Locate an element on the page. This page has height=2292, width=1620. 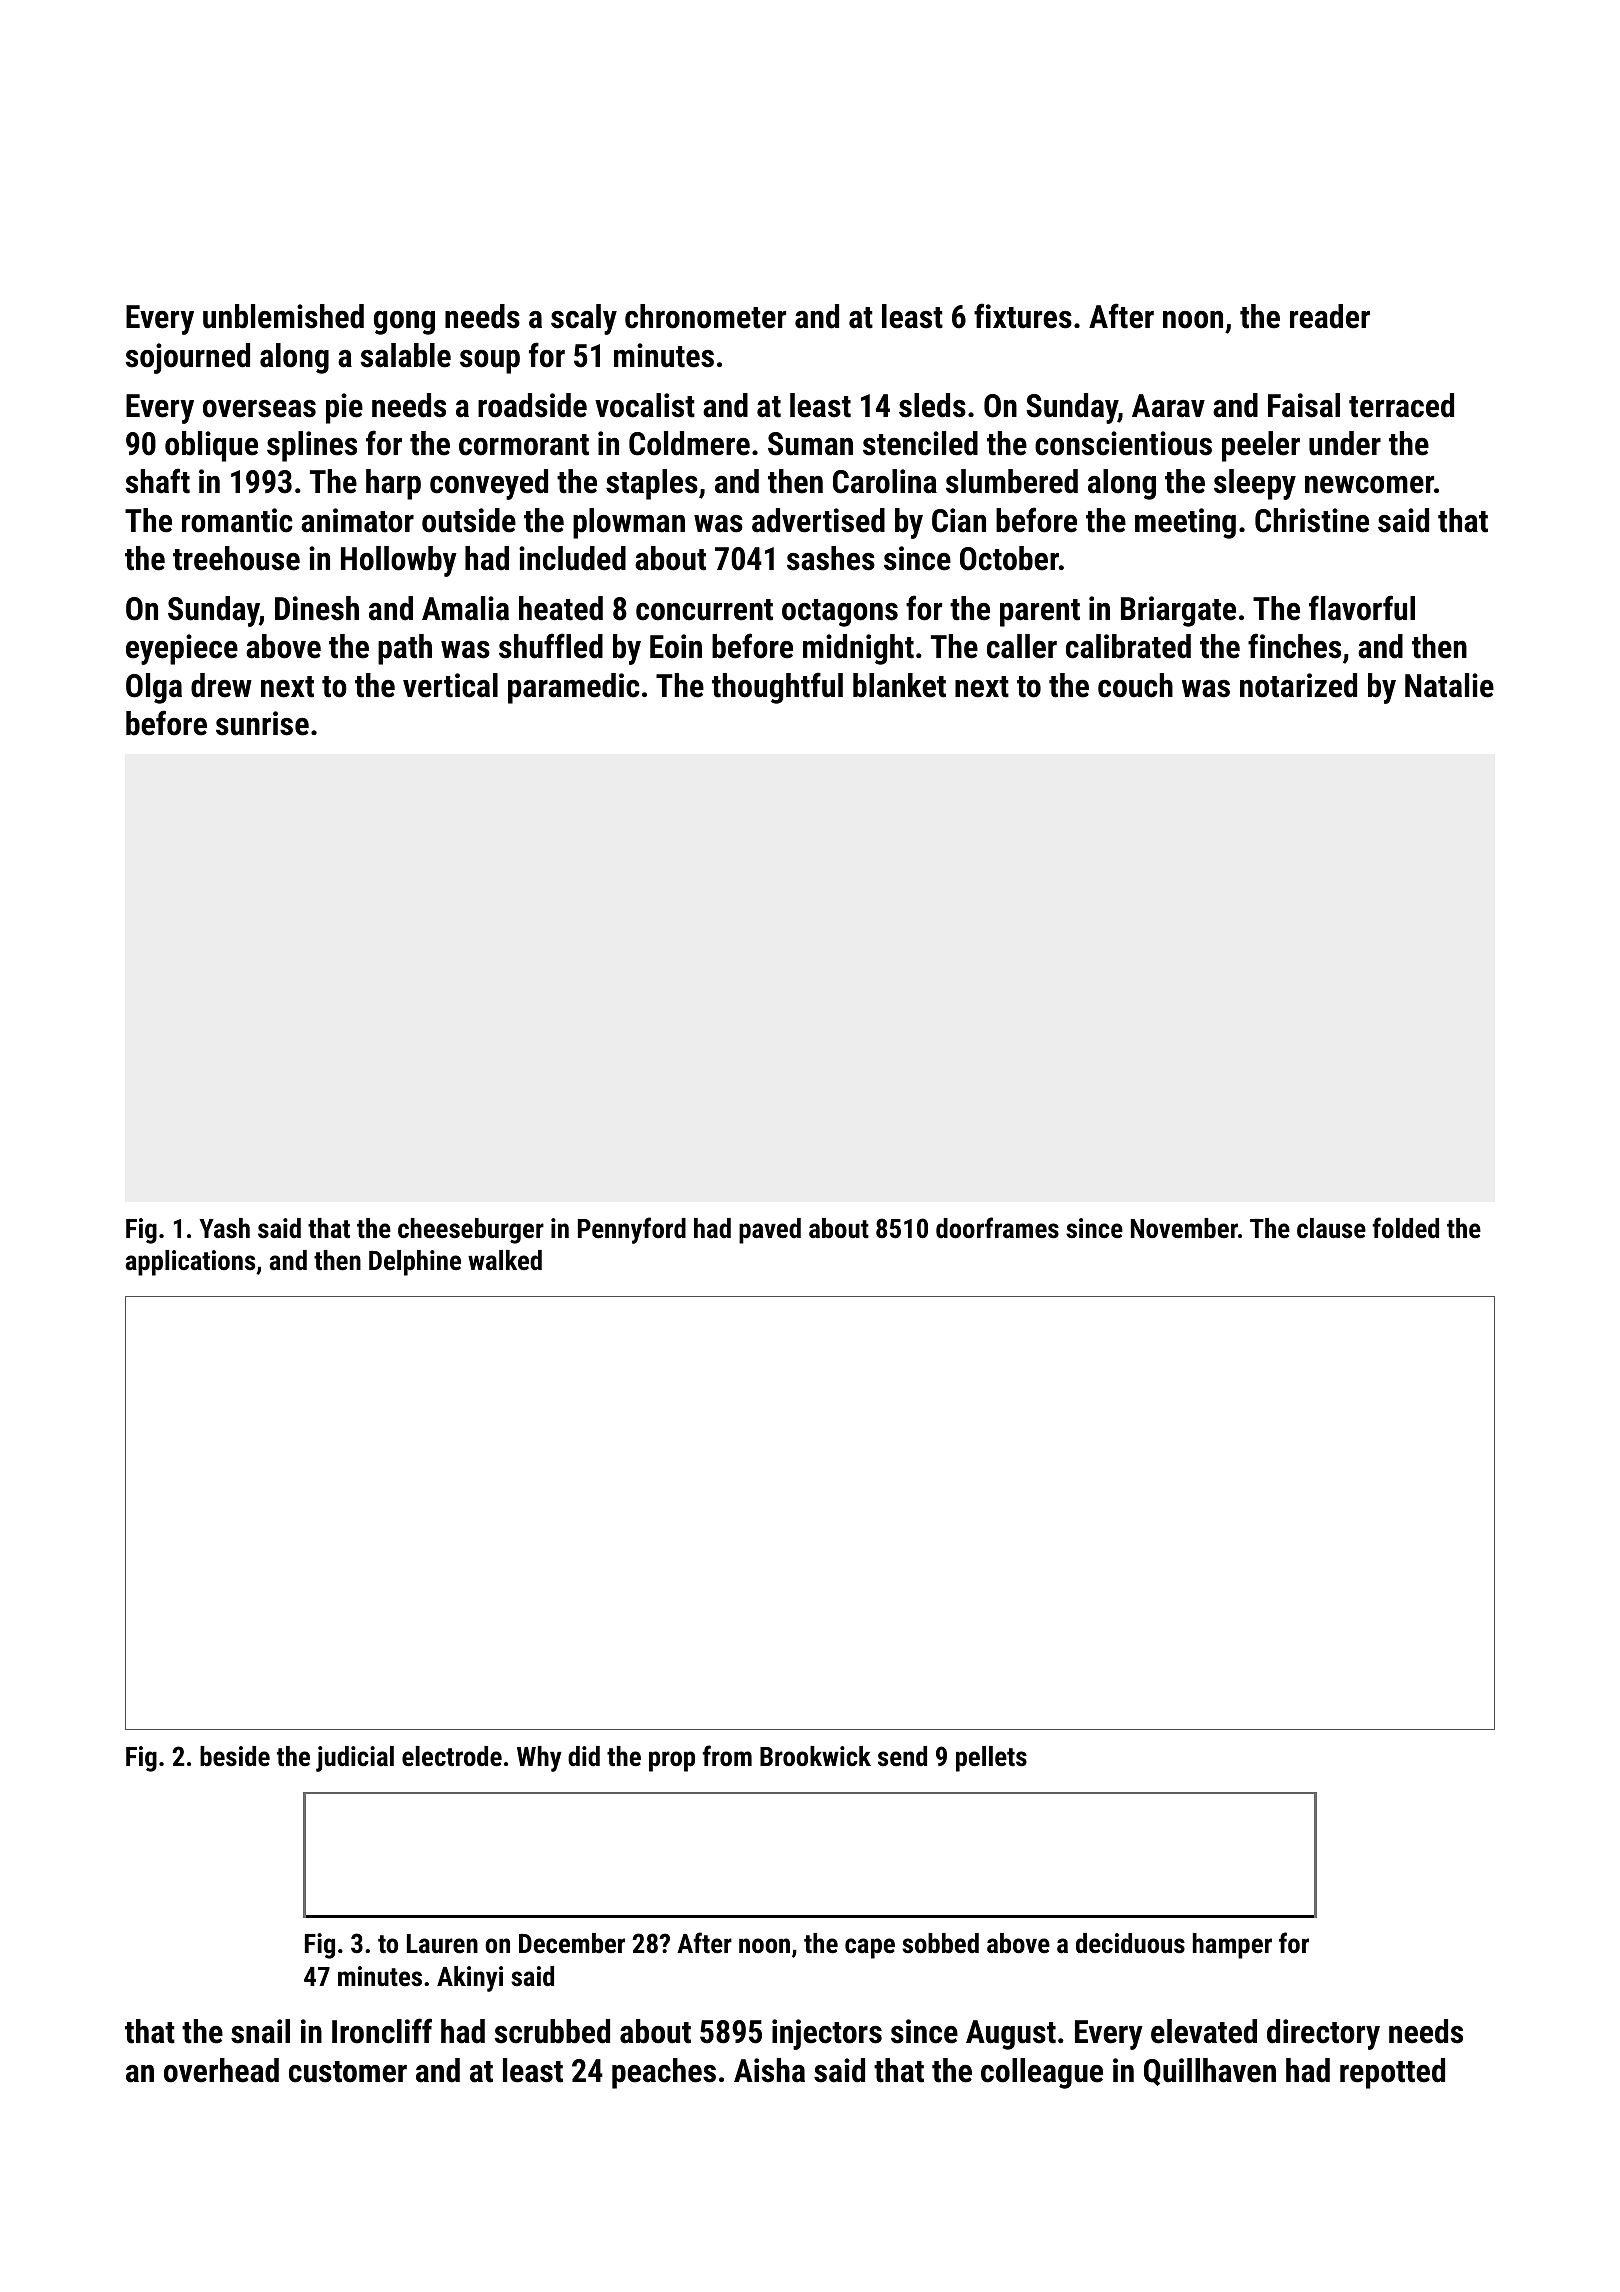
fixtures is located at coordinates (1023, 316).
